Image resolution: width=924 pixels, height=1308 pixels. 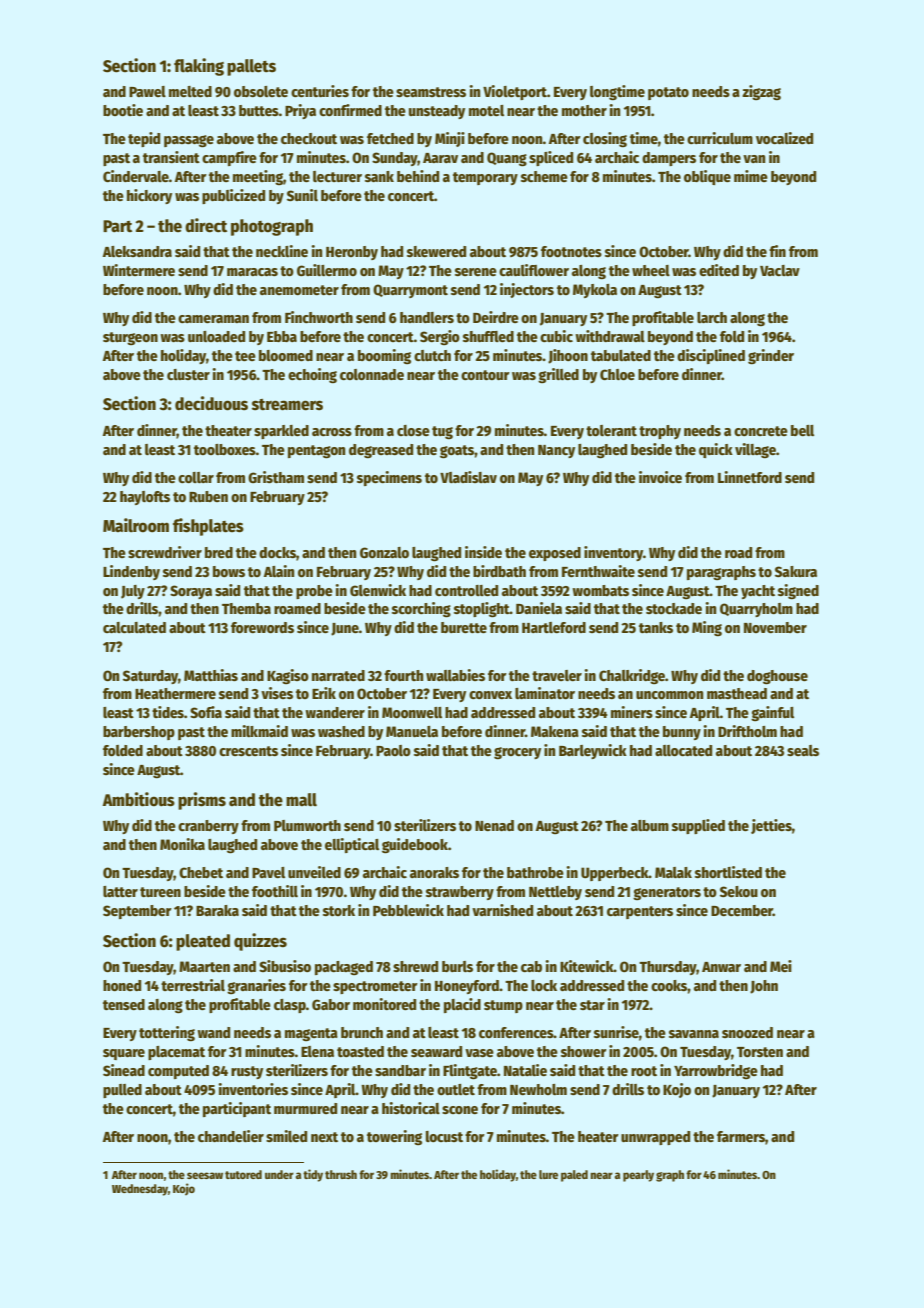 What do you see at coordinates (258, 177) in the screenshot?
I see `meeting` at bounding box center [258, 177].
